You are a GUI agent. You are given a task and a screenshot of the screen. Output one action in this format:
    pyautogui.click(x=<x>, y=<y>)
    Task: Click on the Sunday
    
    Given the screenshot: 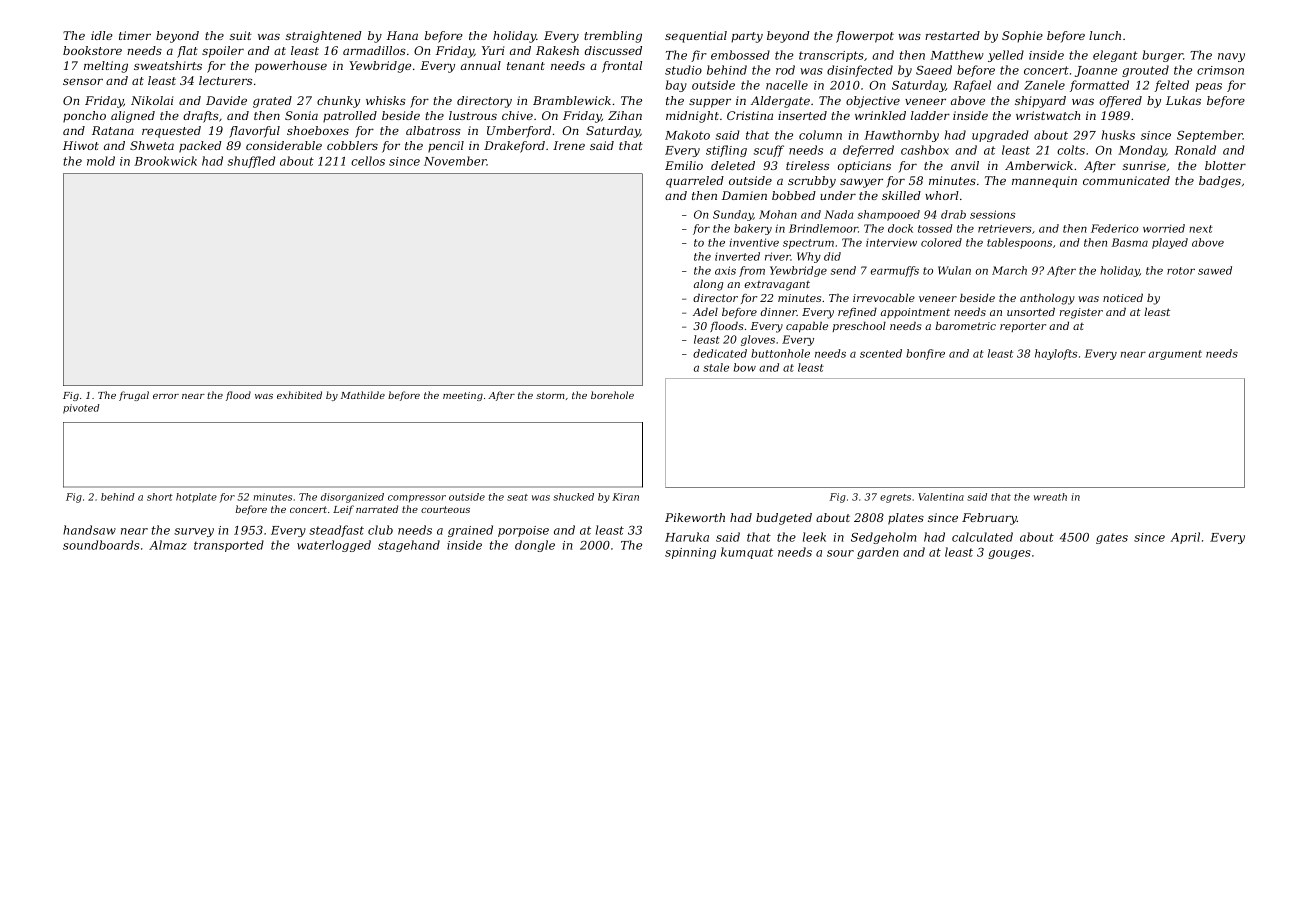 What is the action you would take?
    pyautogui.click(x=733, y=215)
